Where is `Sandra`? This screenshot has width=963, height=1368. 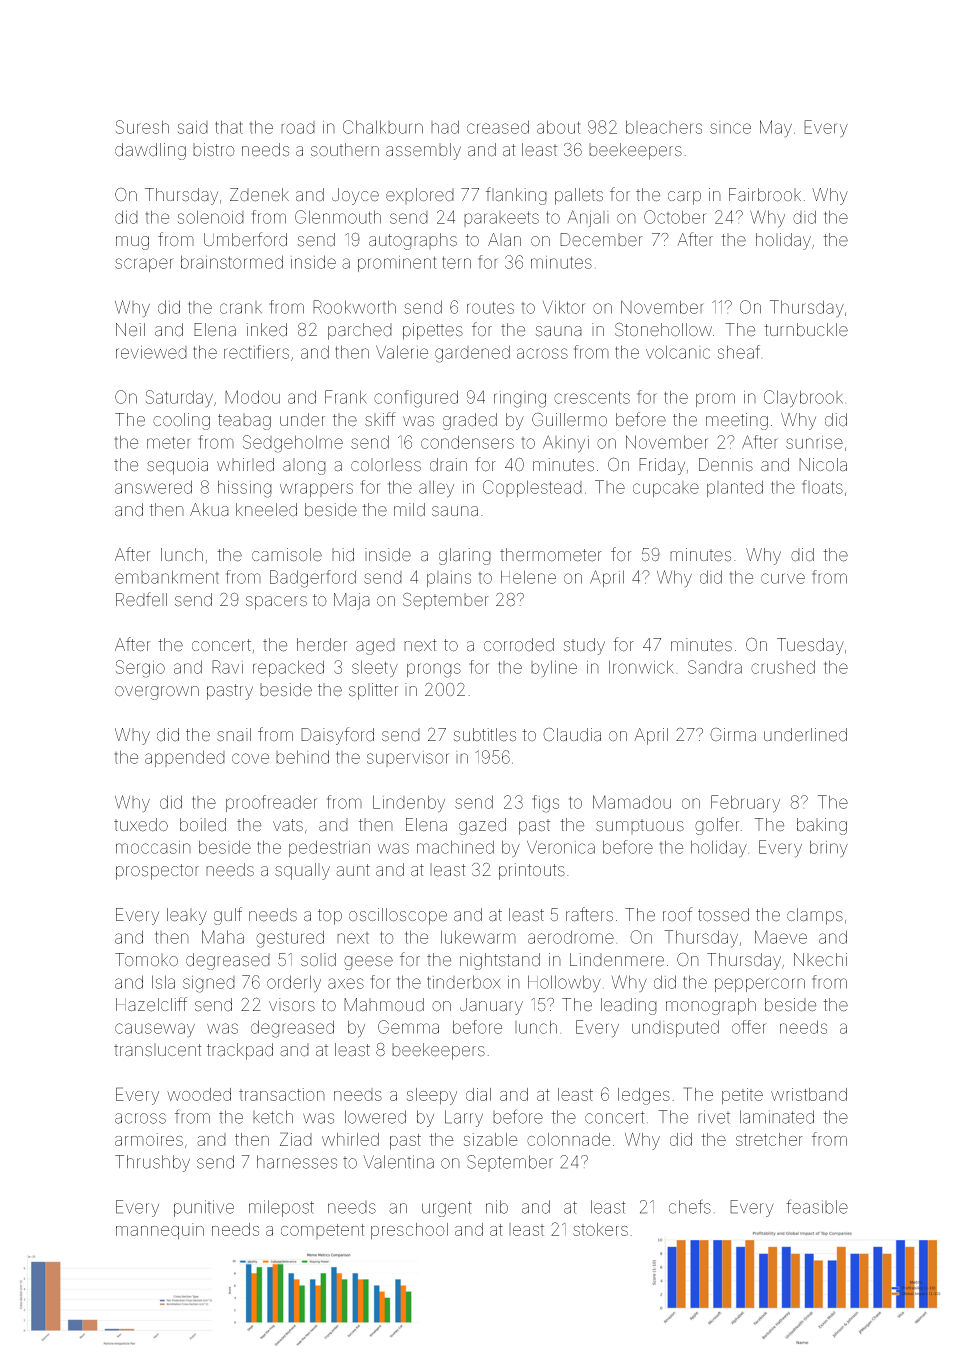 Sandra is located at coordinates (715, 667).
